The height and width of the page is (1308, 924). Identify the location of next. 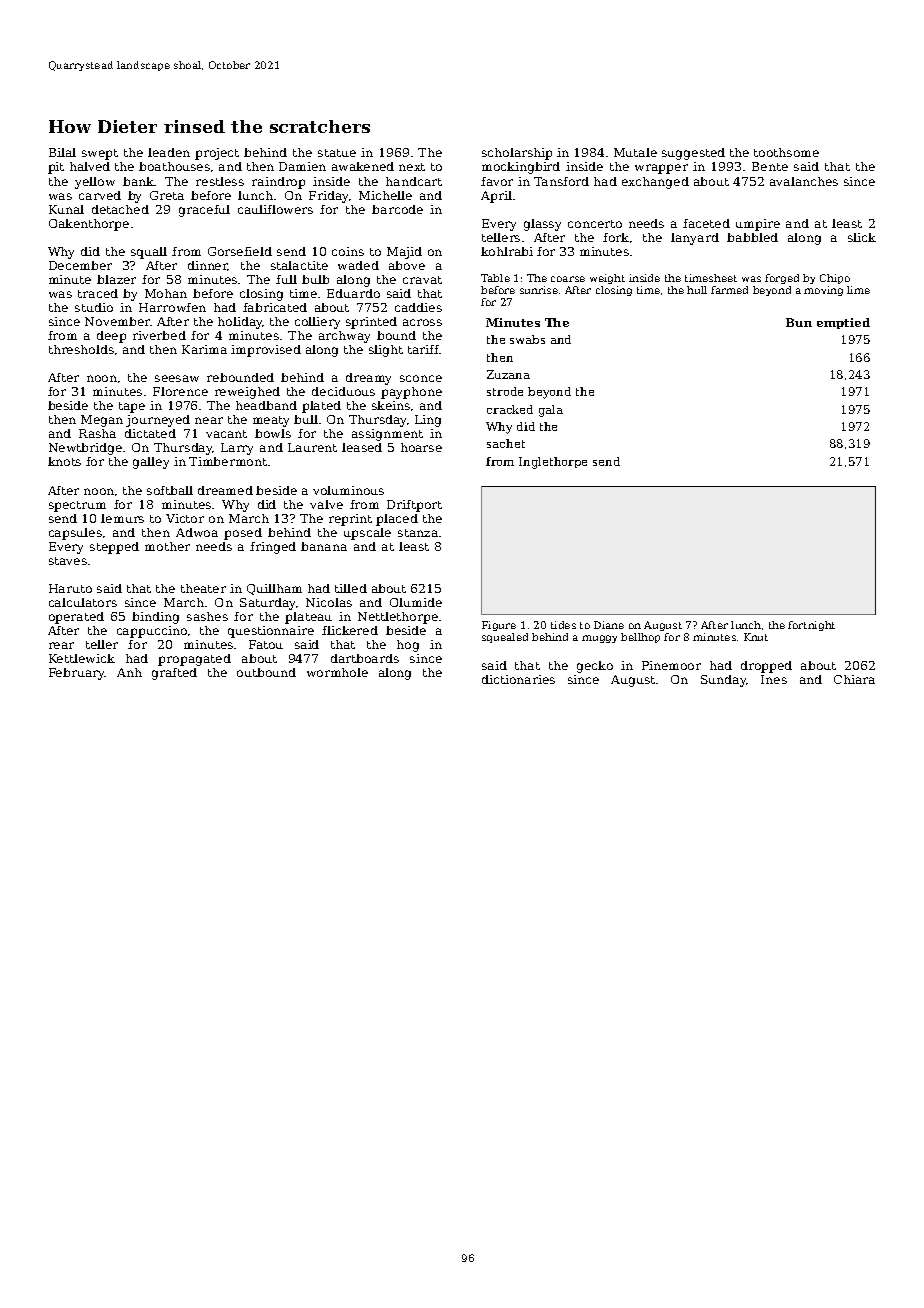
(412, 167).
